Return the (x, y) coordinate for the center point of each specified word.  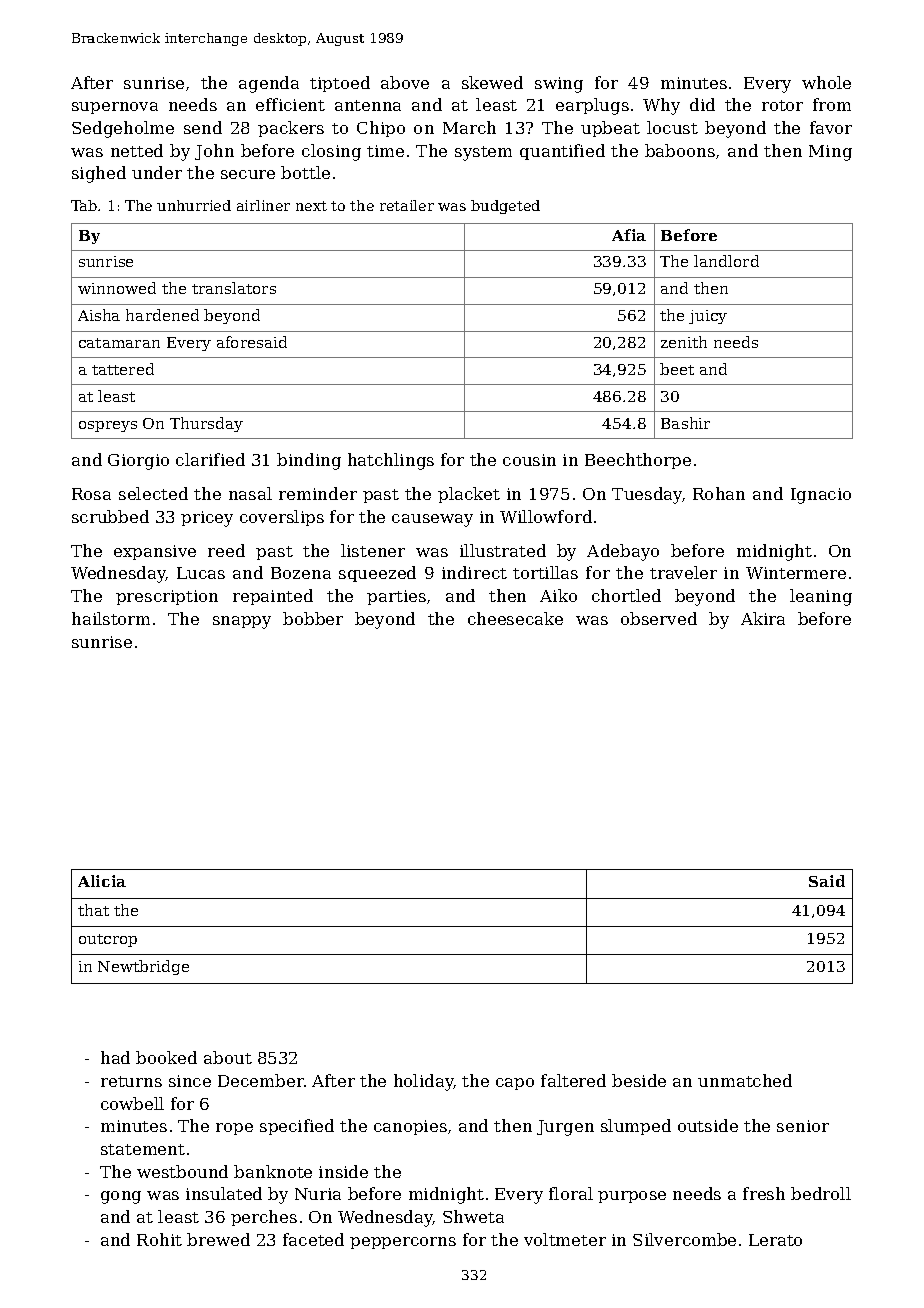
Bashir (685, 423)
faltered (573, 1080)
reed (226, 550)
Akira (763, 618)
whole (826, 82)
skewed (492, 82)
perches (264, 1218)
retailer (407, 205)
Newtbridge (143, 967)
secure (248, 174)
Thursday (206, 424)
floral (571, 1193)
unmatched (745, 1080)
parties (396, 597)
